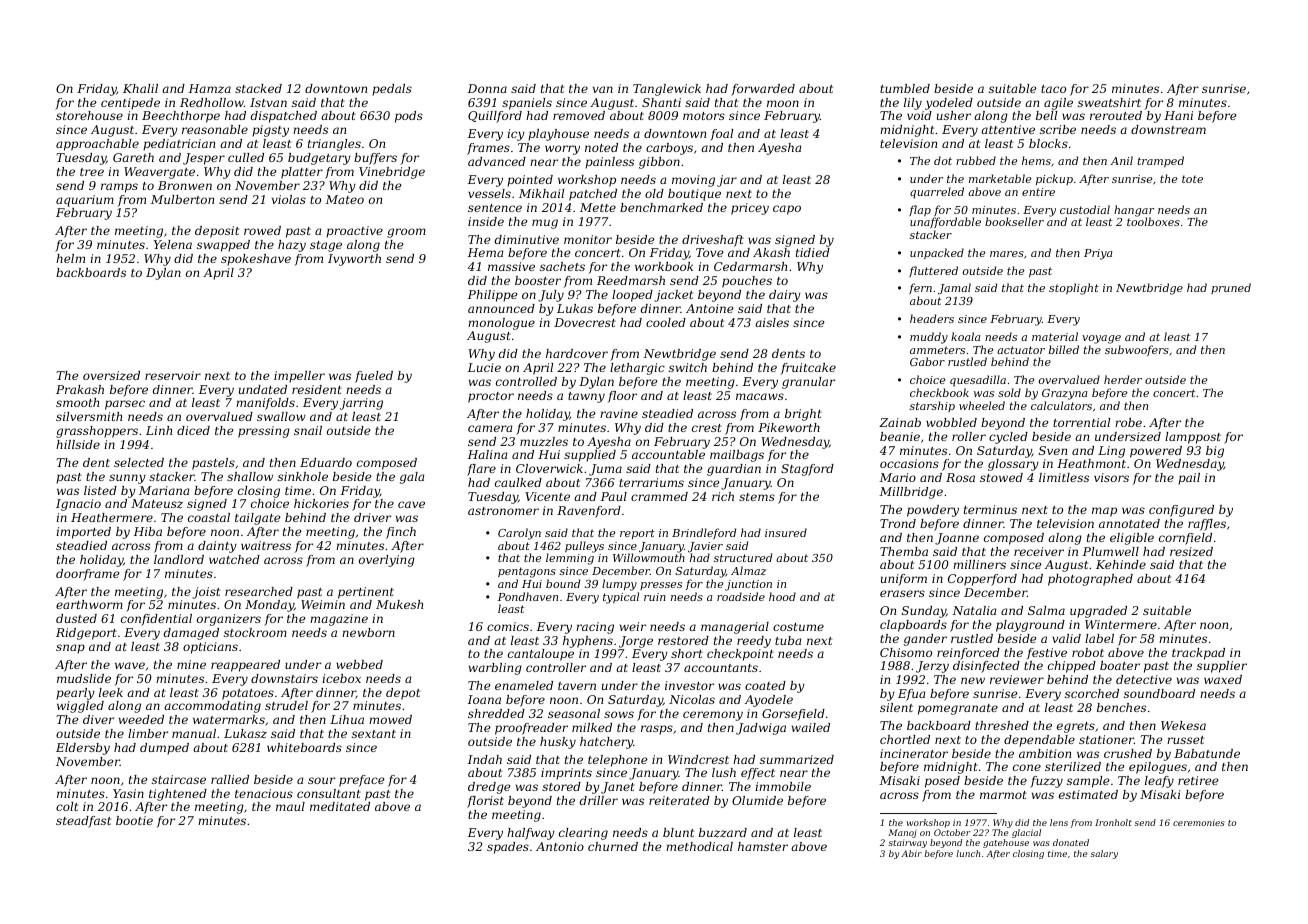 This screenshot has height=924, width=1308. I want to click on Eldersby, so click(83, 749).
